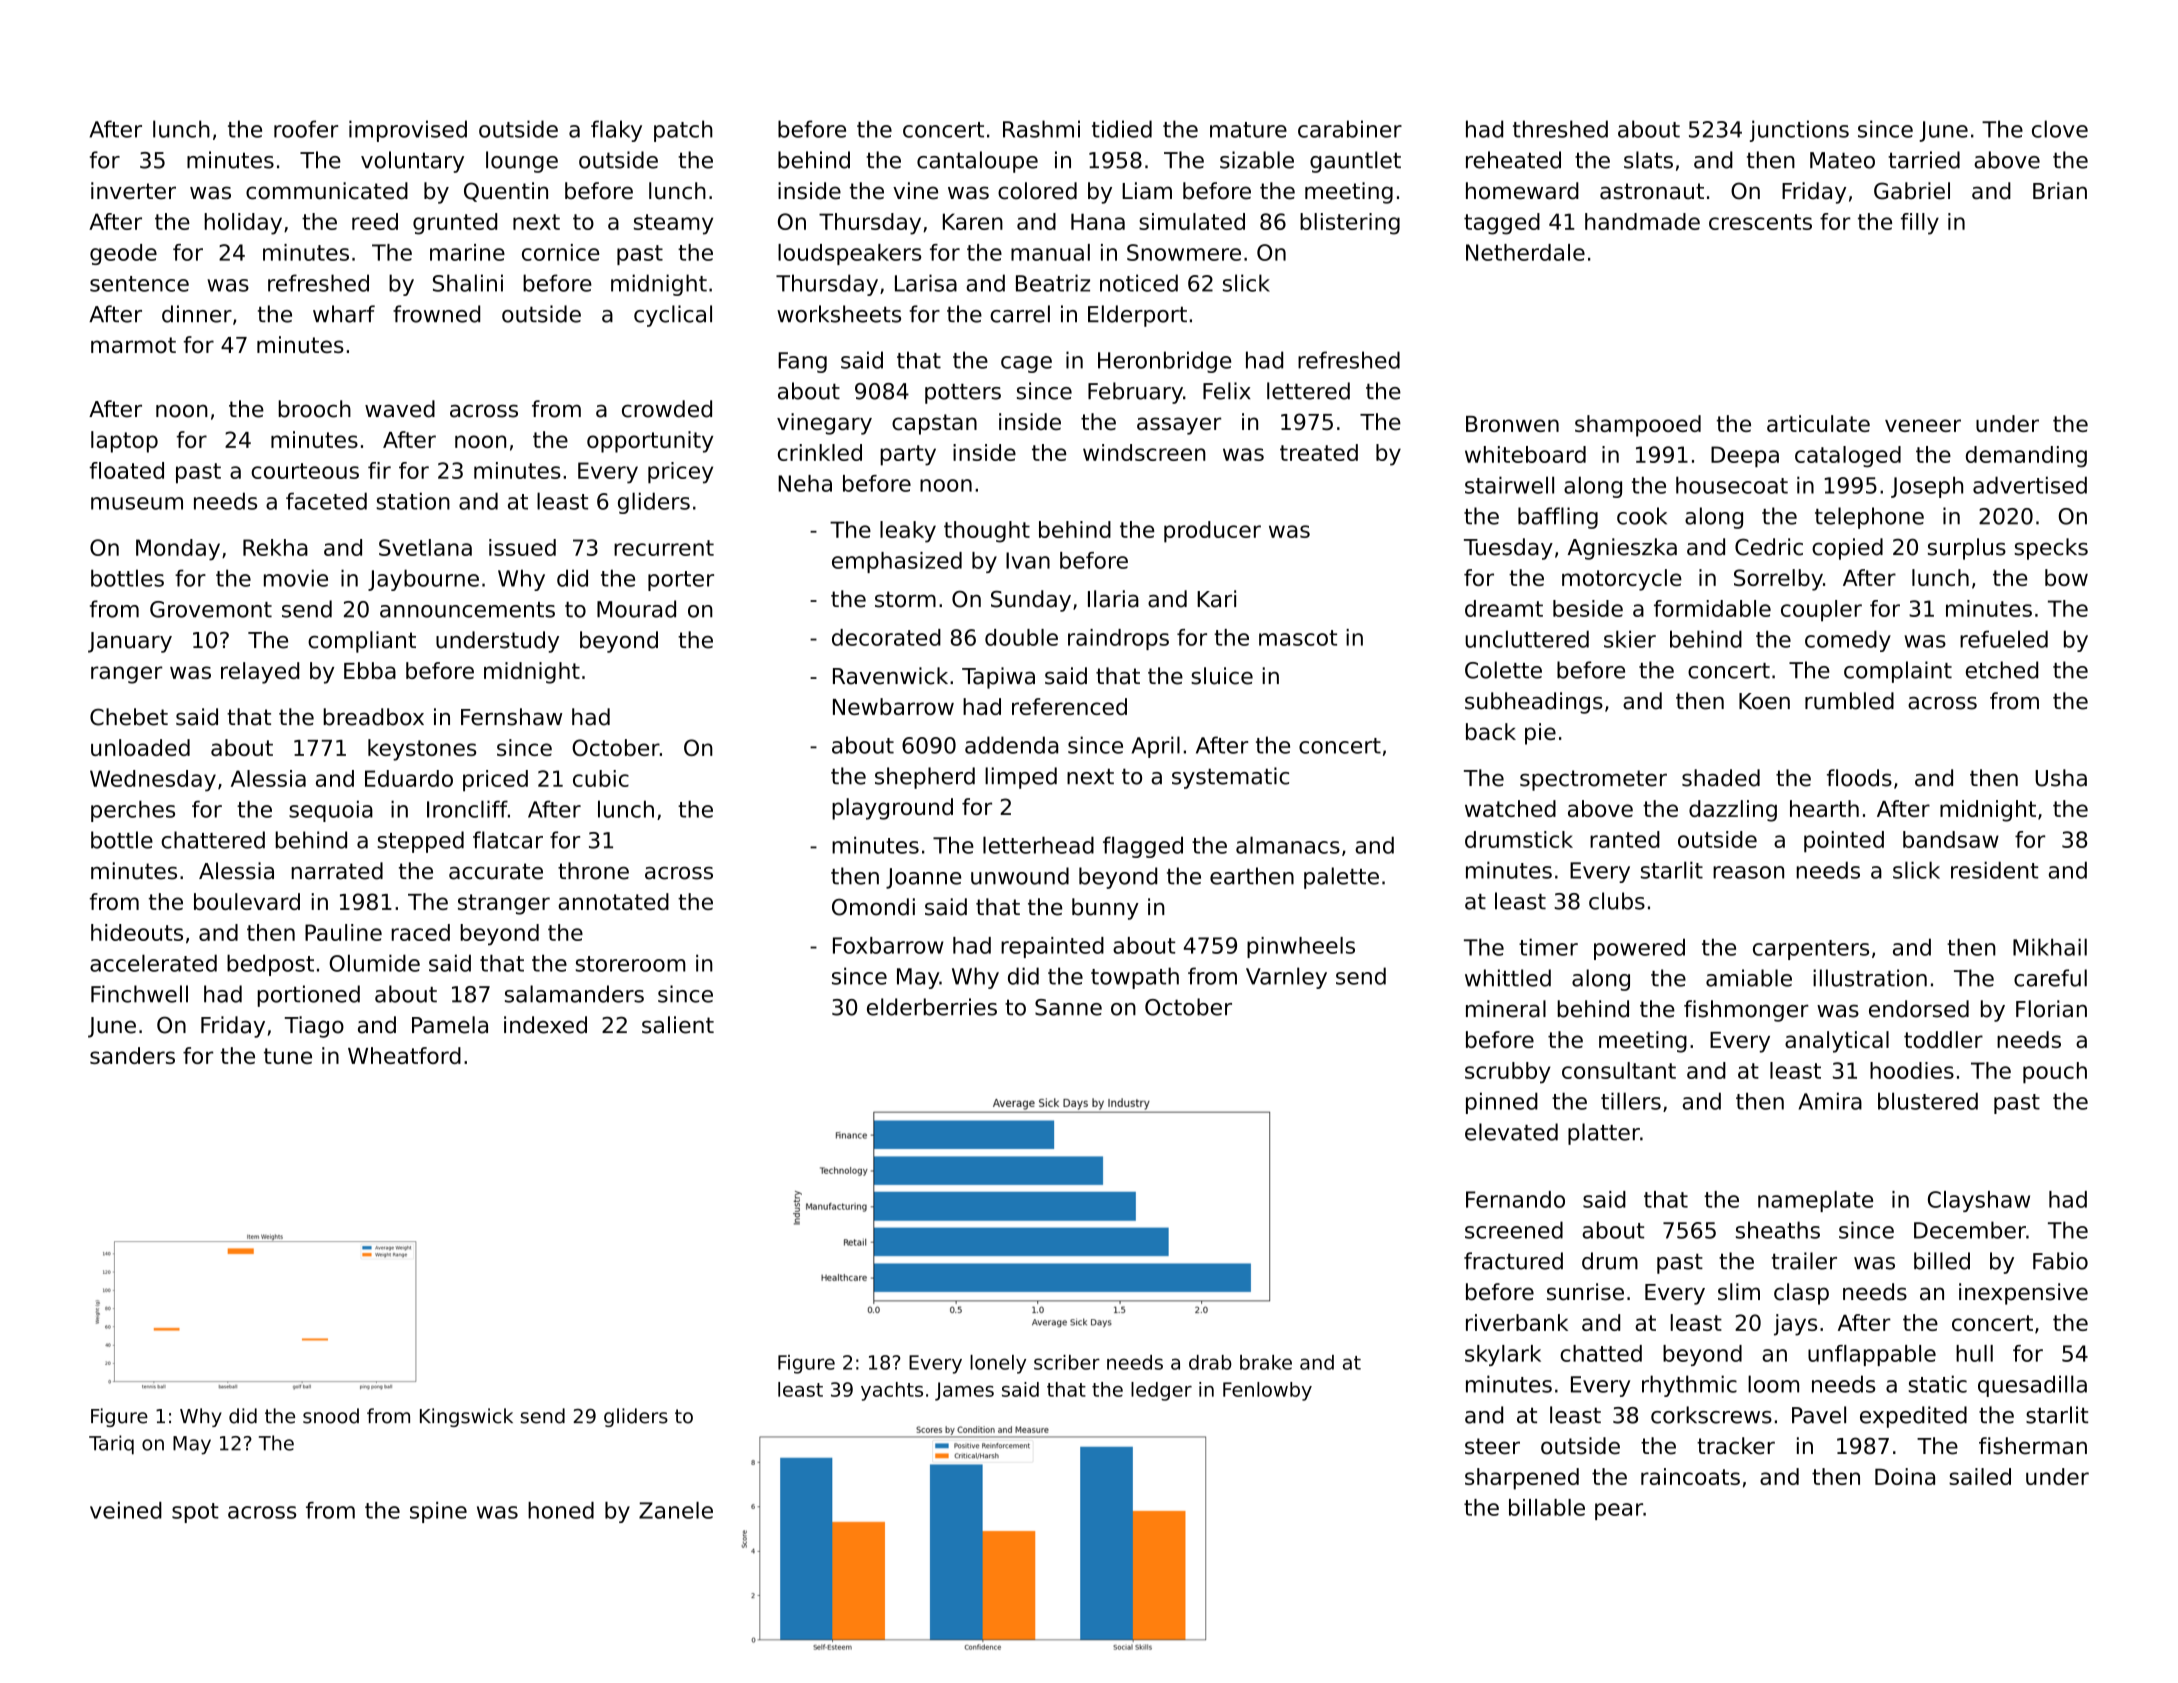 The image size is (2178, 1683). Describe the element at coordinates (331, 1416) in the image. I see `snood` at that location.
